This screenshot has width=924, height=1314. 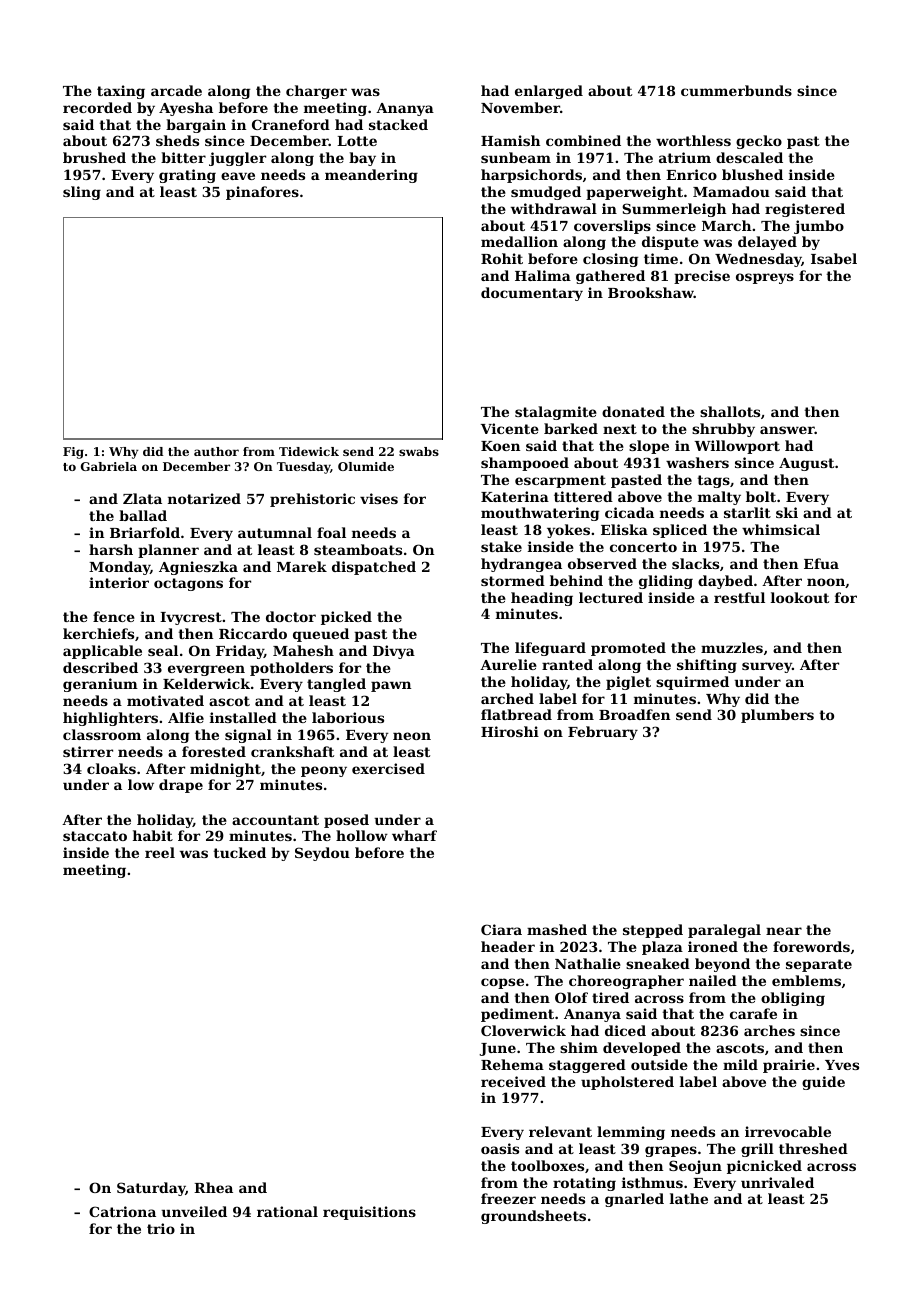 What do you see at coordinates (394, 652) in the screenshot?
I see `Divya` at bounding box center [394, 652].
